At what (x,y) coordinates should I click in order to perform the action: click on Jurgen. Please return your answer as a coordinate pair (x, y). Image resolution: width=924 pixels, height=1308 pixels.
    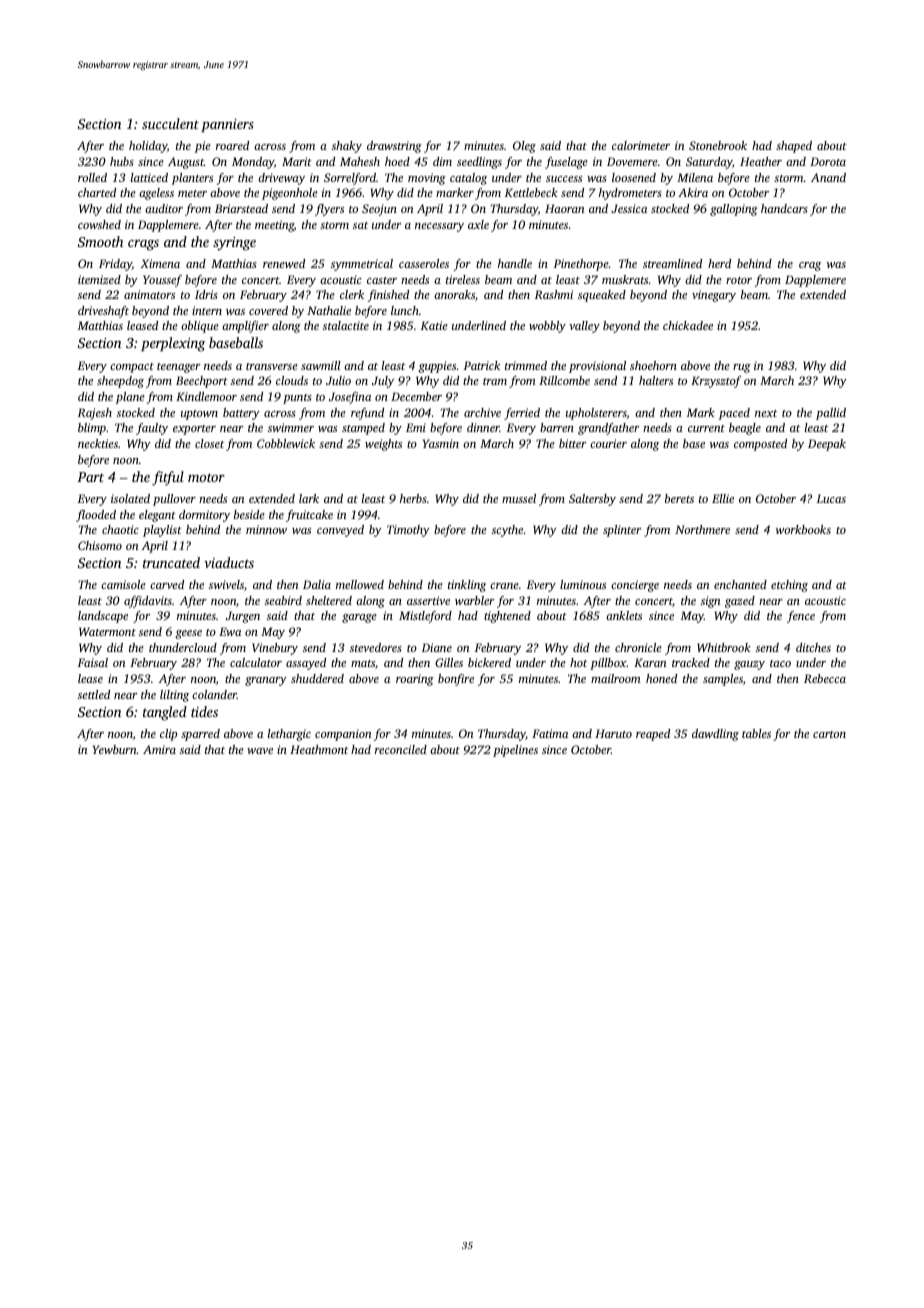
    Looking at the image, I should click on (243, 617).
